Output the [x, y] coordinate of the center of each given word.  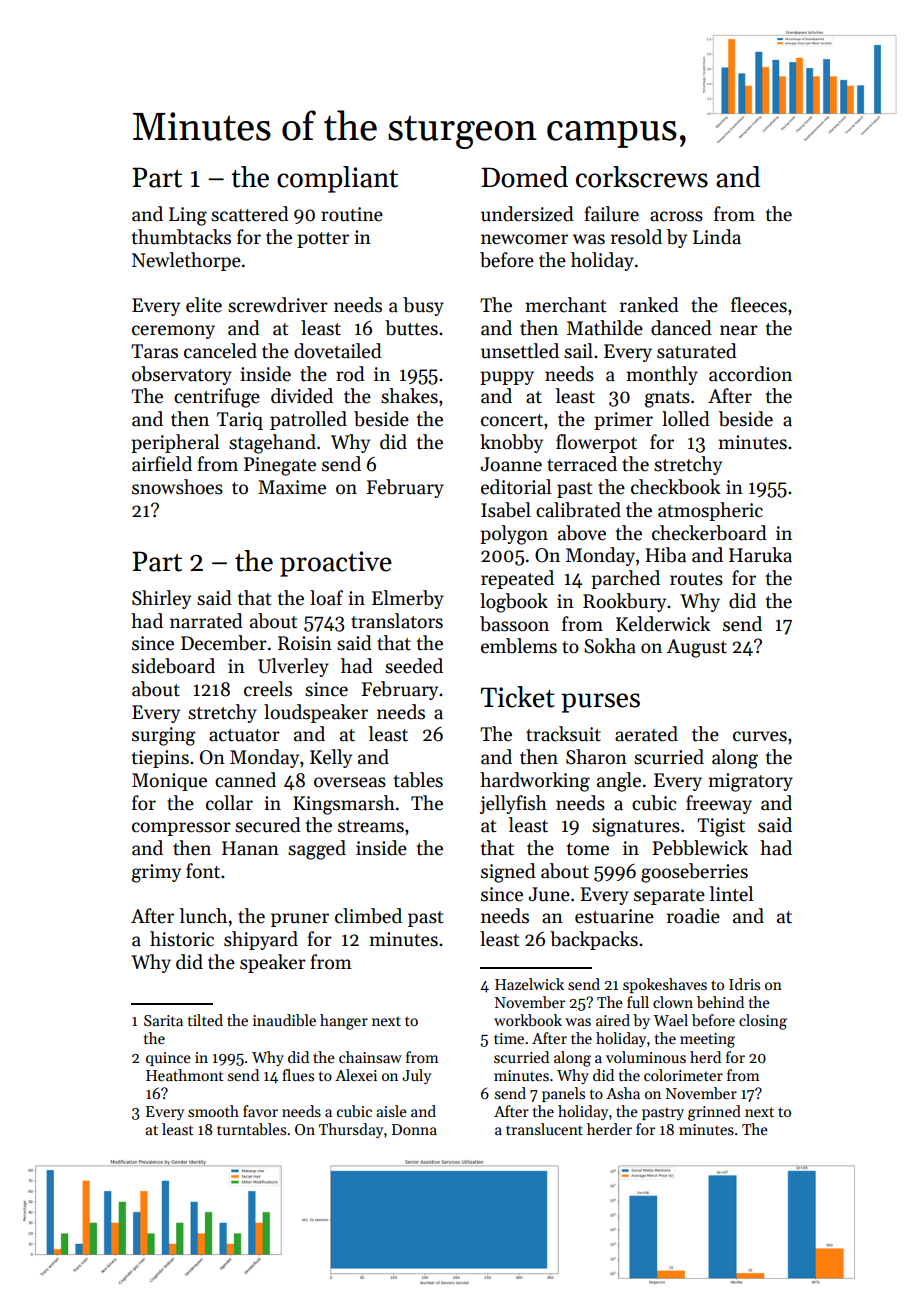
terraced [582, 464]
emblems [519, 646]
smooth [213, 1111]
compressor [181, 829]
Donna [414, 1129]
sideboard [173, 666]
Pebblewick [700, 848]
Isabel [506, 510]
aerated [646, 734]
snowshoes [177, 487]
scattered [250, 214]
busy [423, 306]
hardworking [535, 782]
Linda [717, 237]
